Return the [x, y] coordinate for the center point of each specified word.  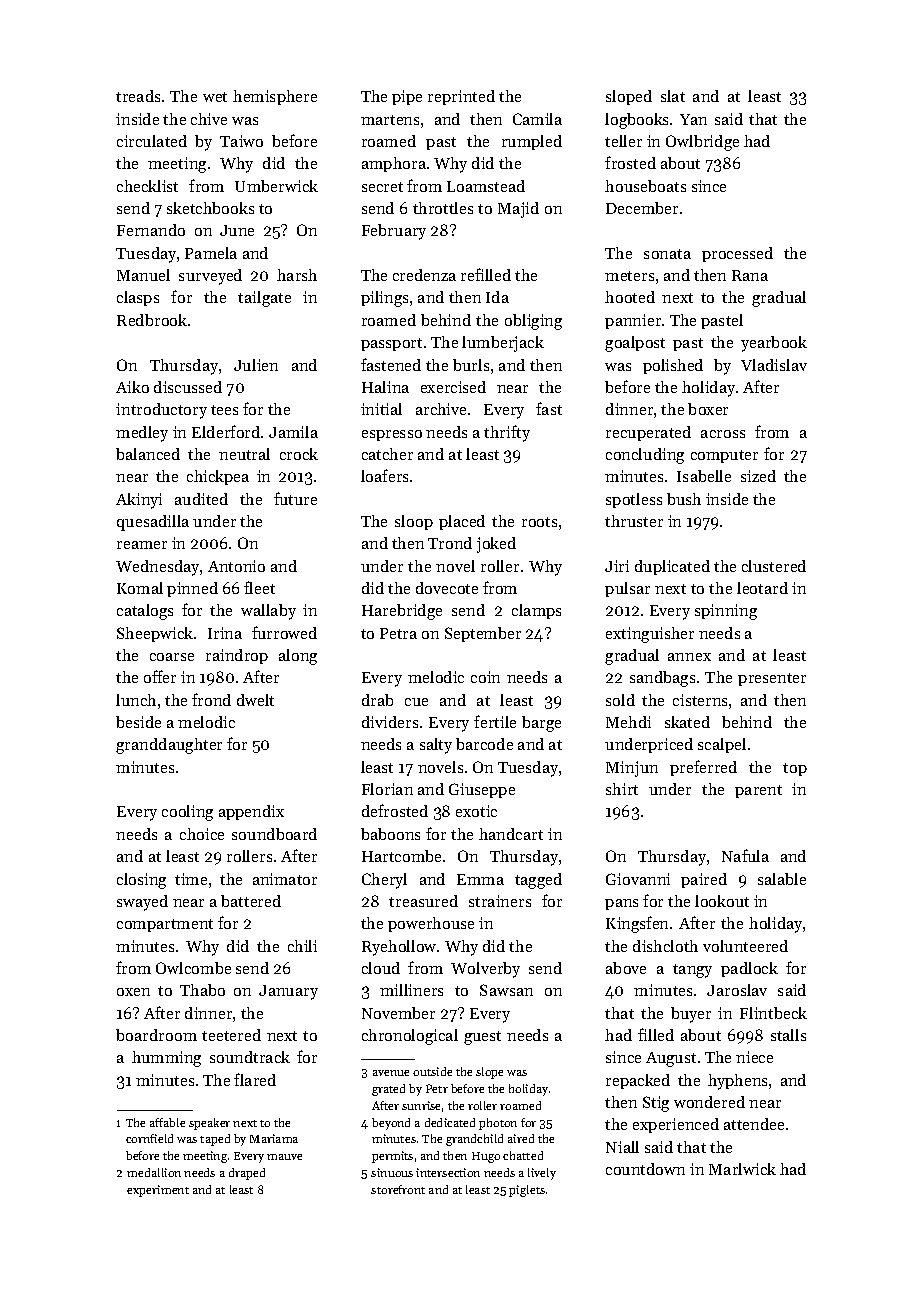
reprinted [461, 97]
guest [482, 1038]
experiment [158, 1191]
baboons [390, 834]
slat [673, 96]
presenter [772, 679]
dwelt [255, 700]
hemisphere [275, 97]
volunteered [745, 946]
